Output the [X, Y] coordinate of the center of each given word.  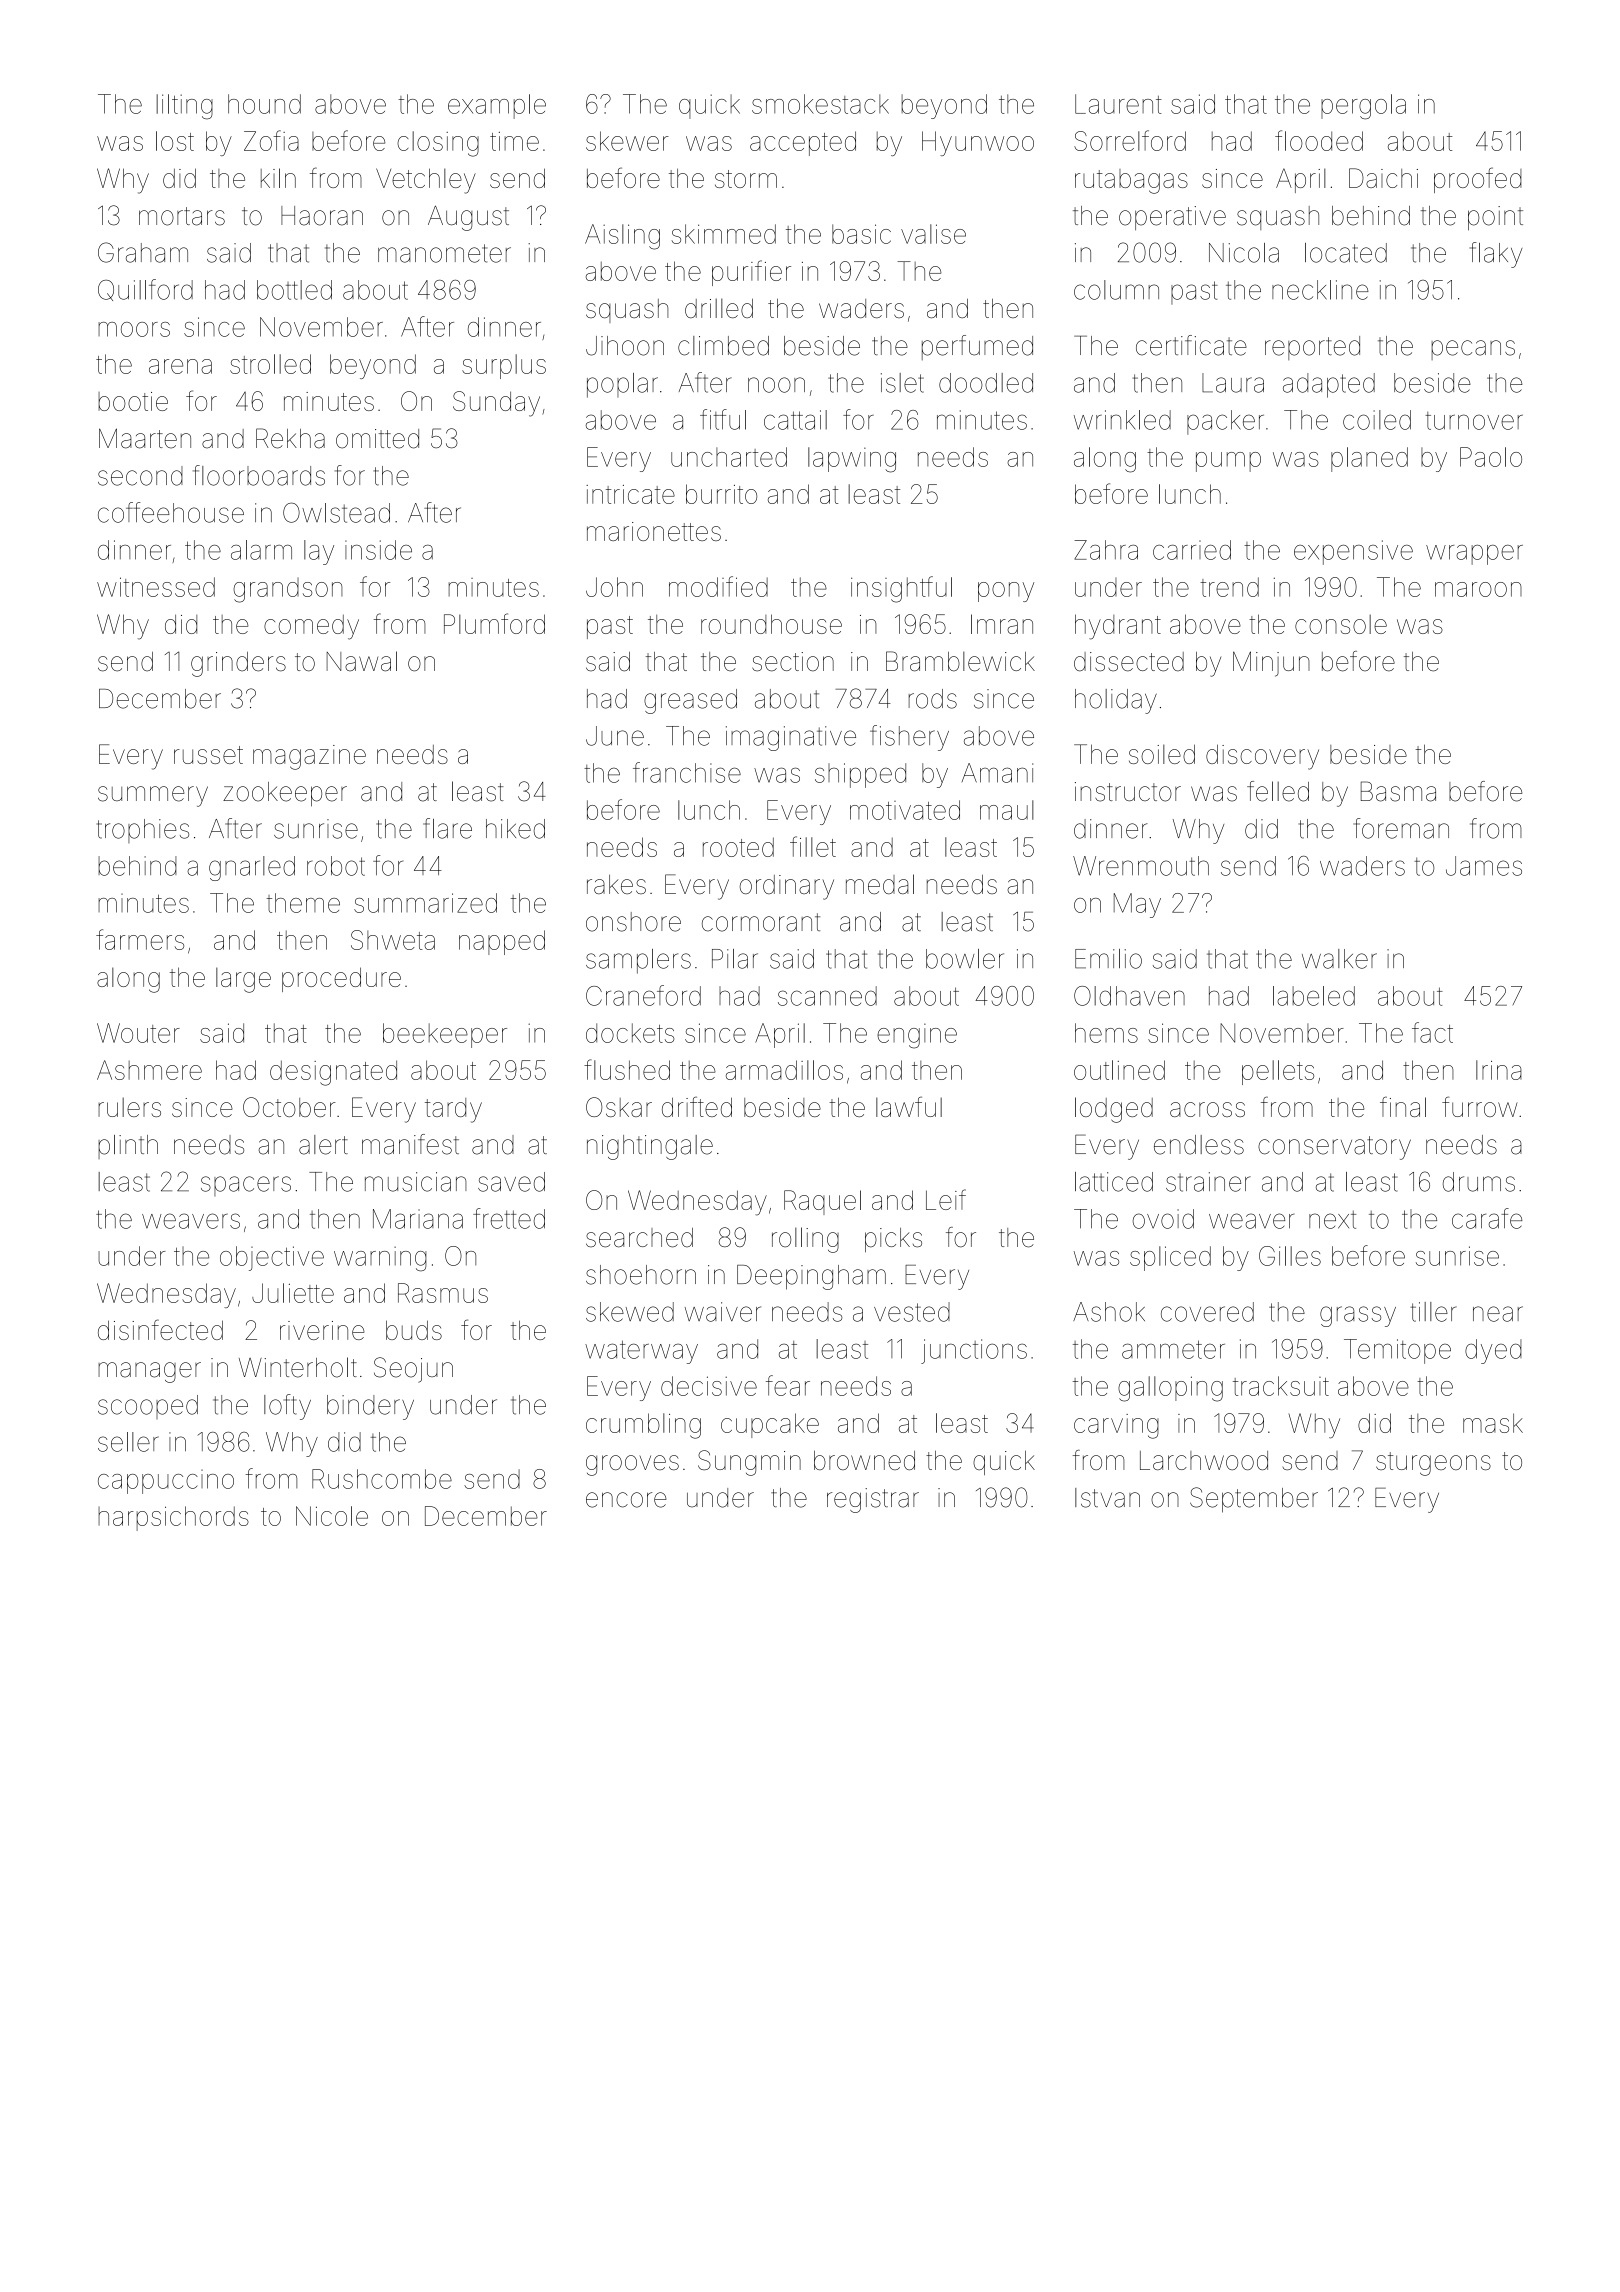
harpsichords [173, 1518]
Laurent [1118, 104]
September [1254, 1500]
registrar [873, 1500]
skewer [627, 141]
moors [134, 329]
